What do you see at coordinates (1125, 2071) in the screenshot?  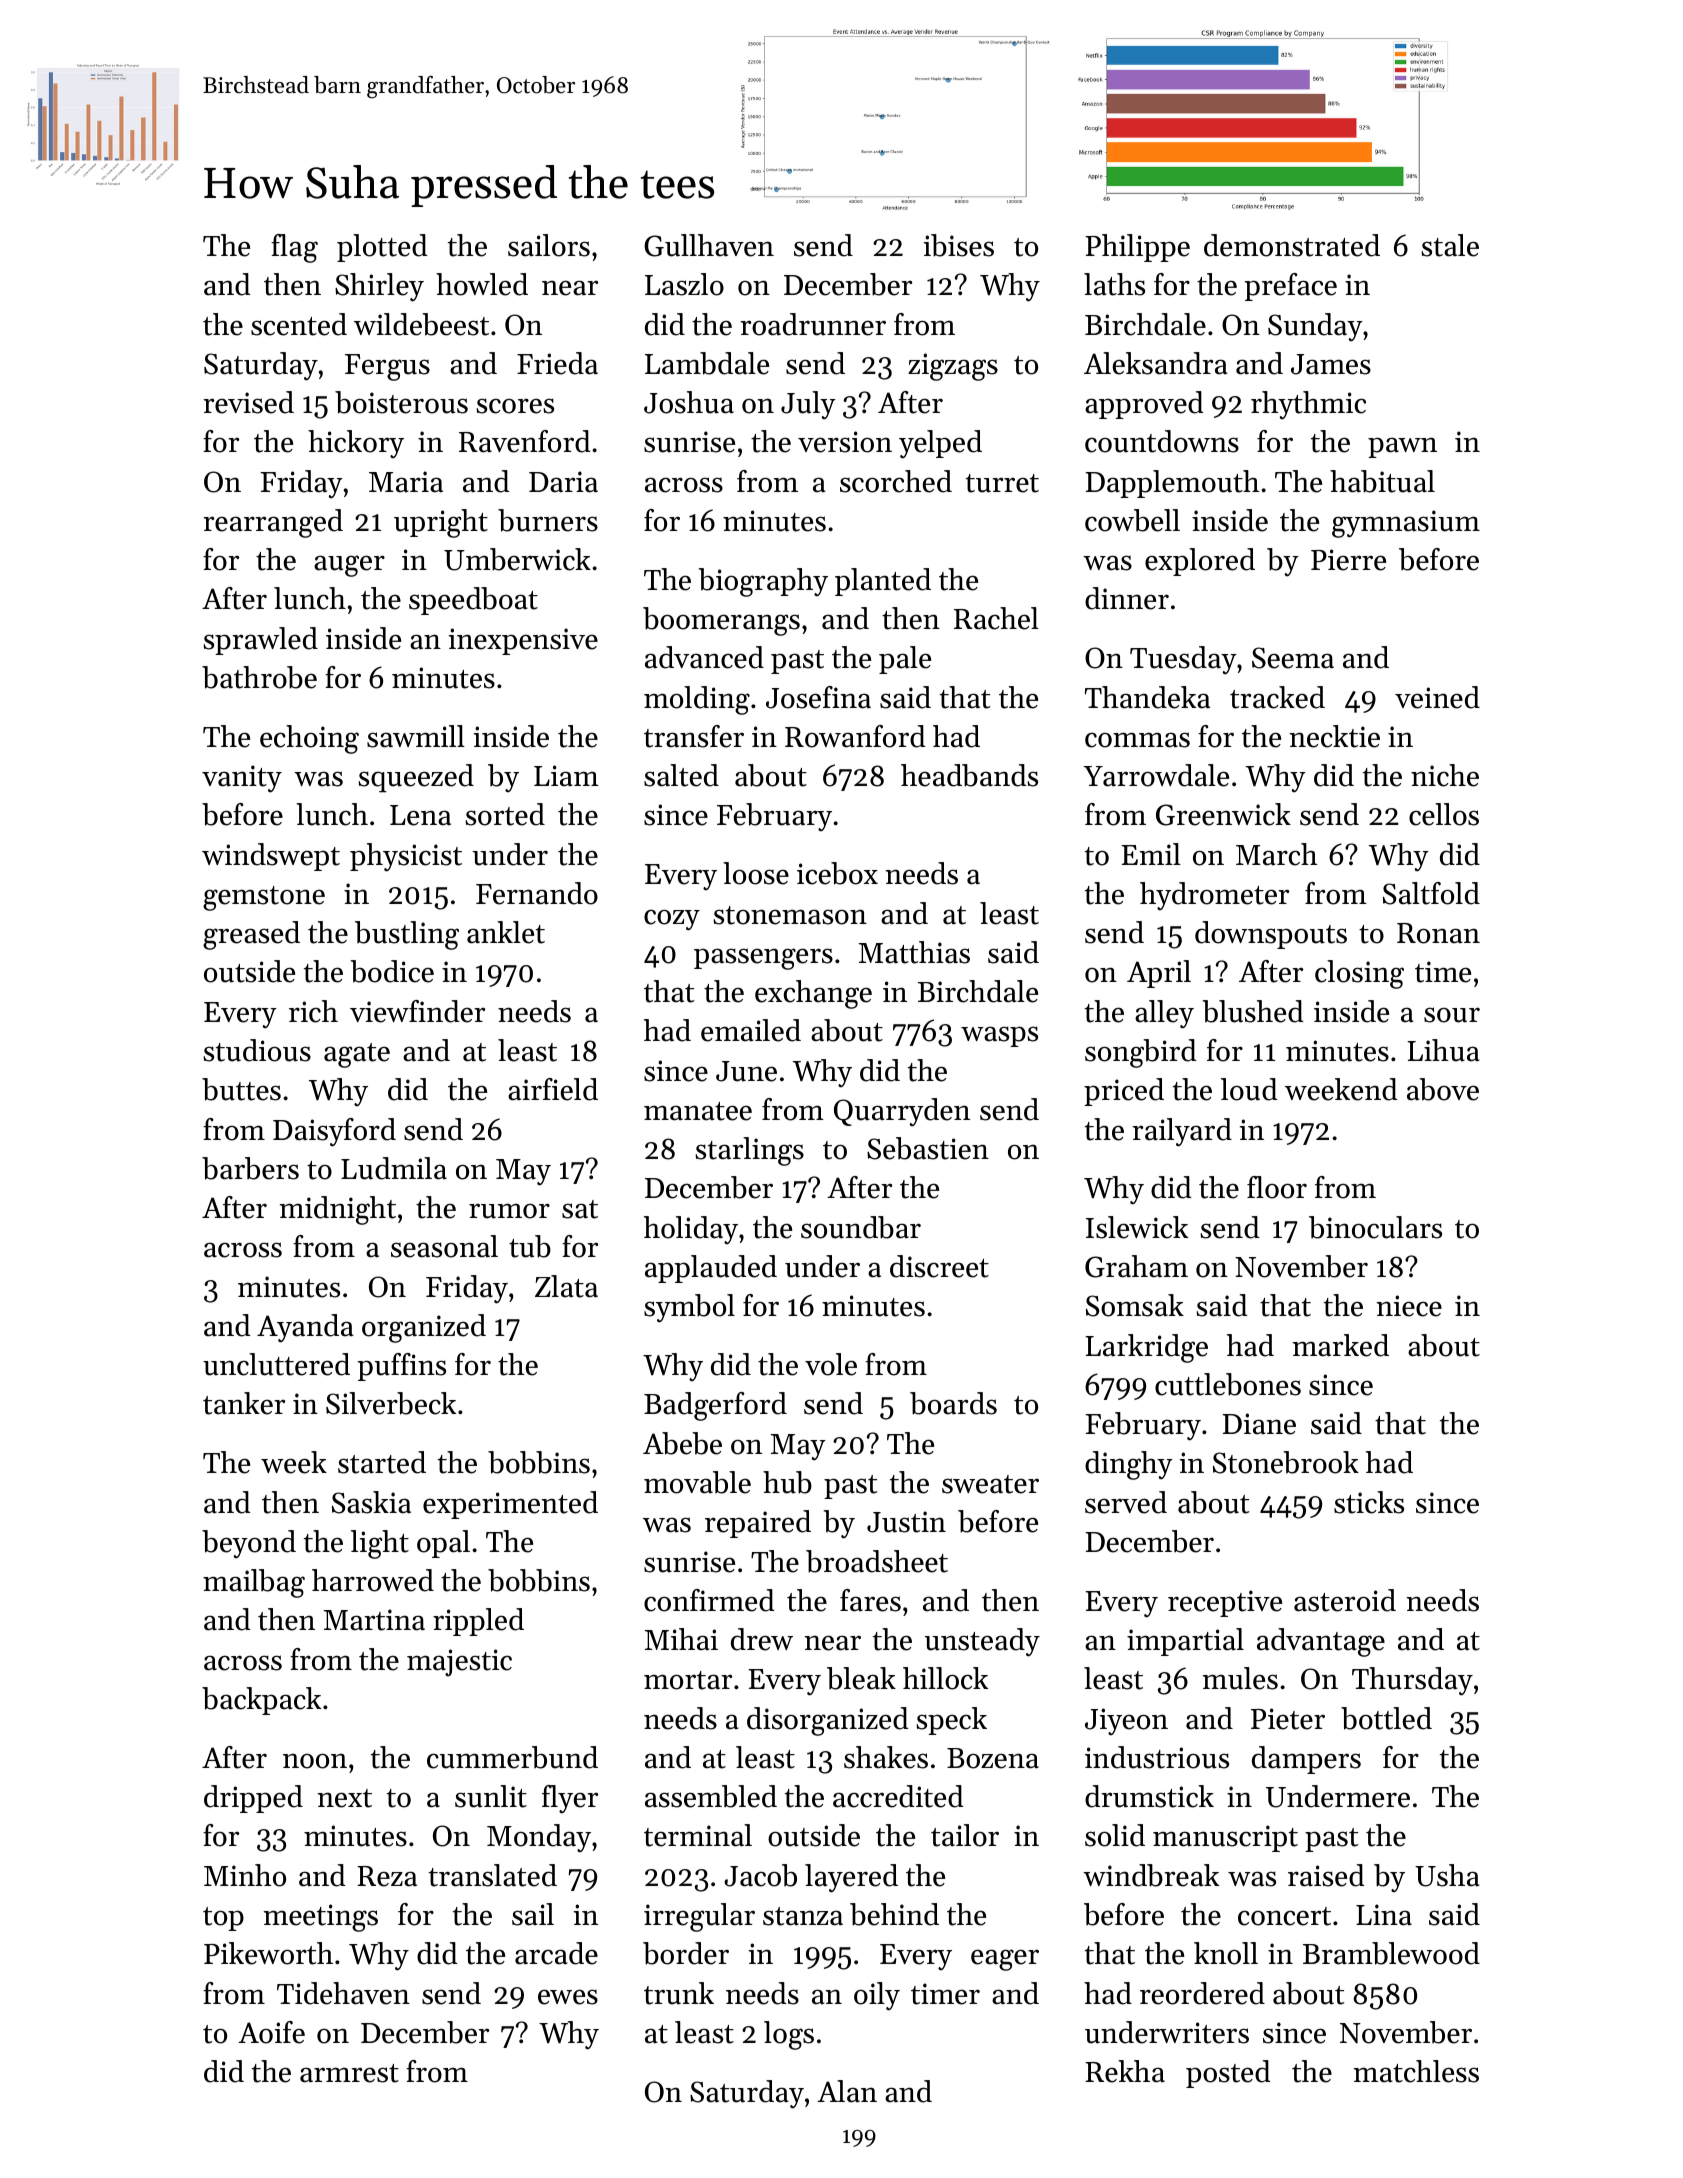 I see `Rekha` at bounding box center [1125, 2071].
